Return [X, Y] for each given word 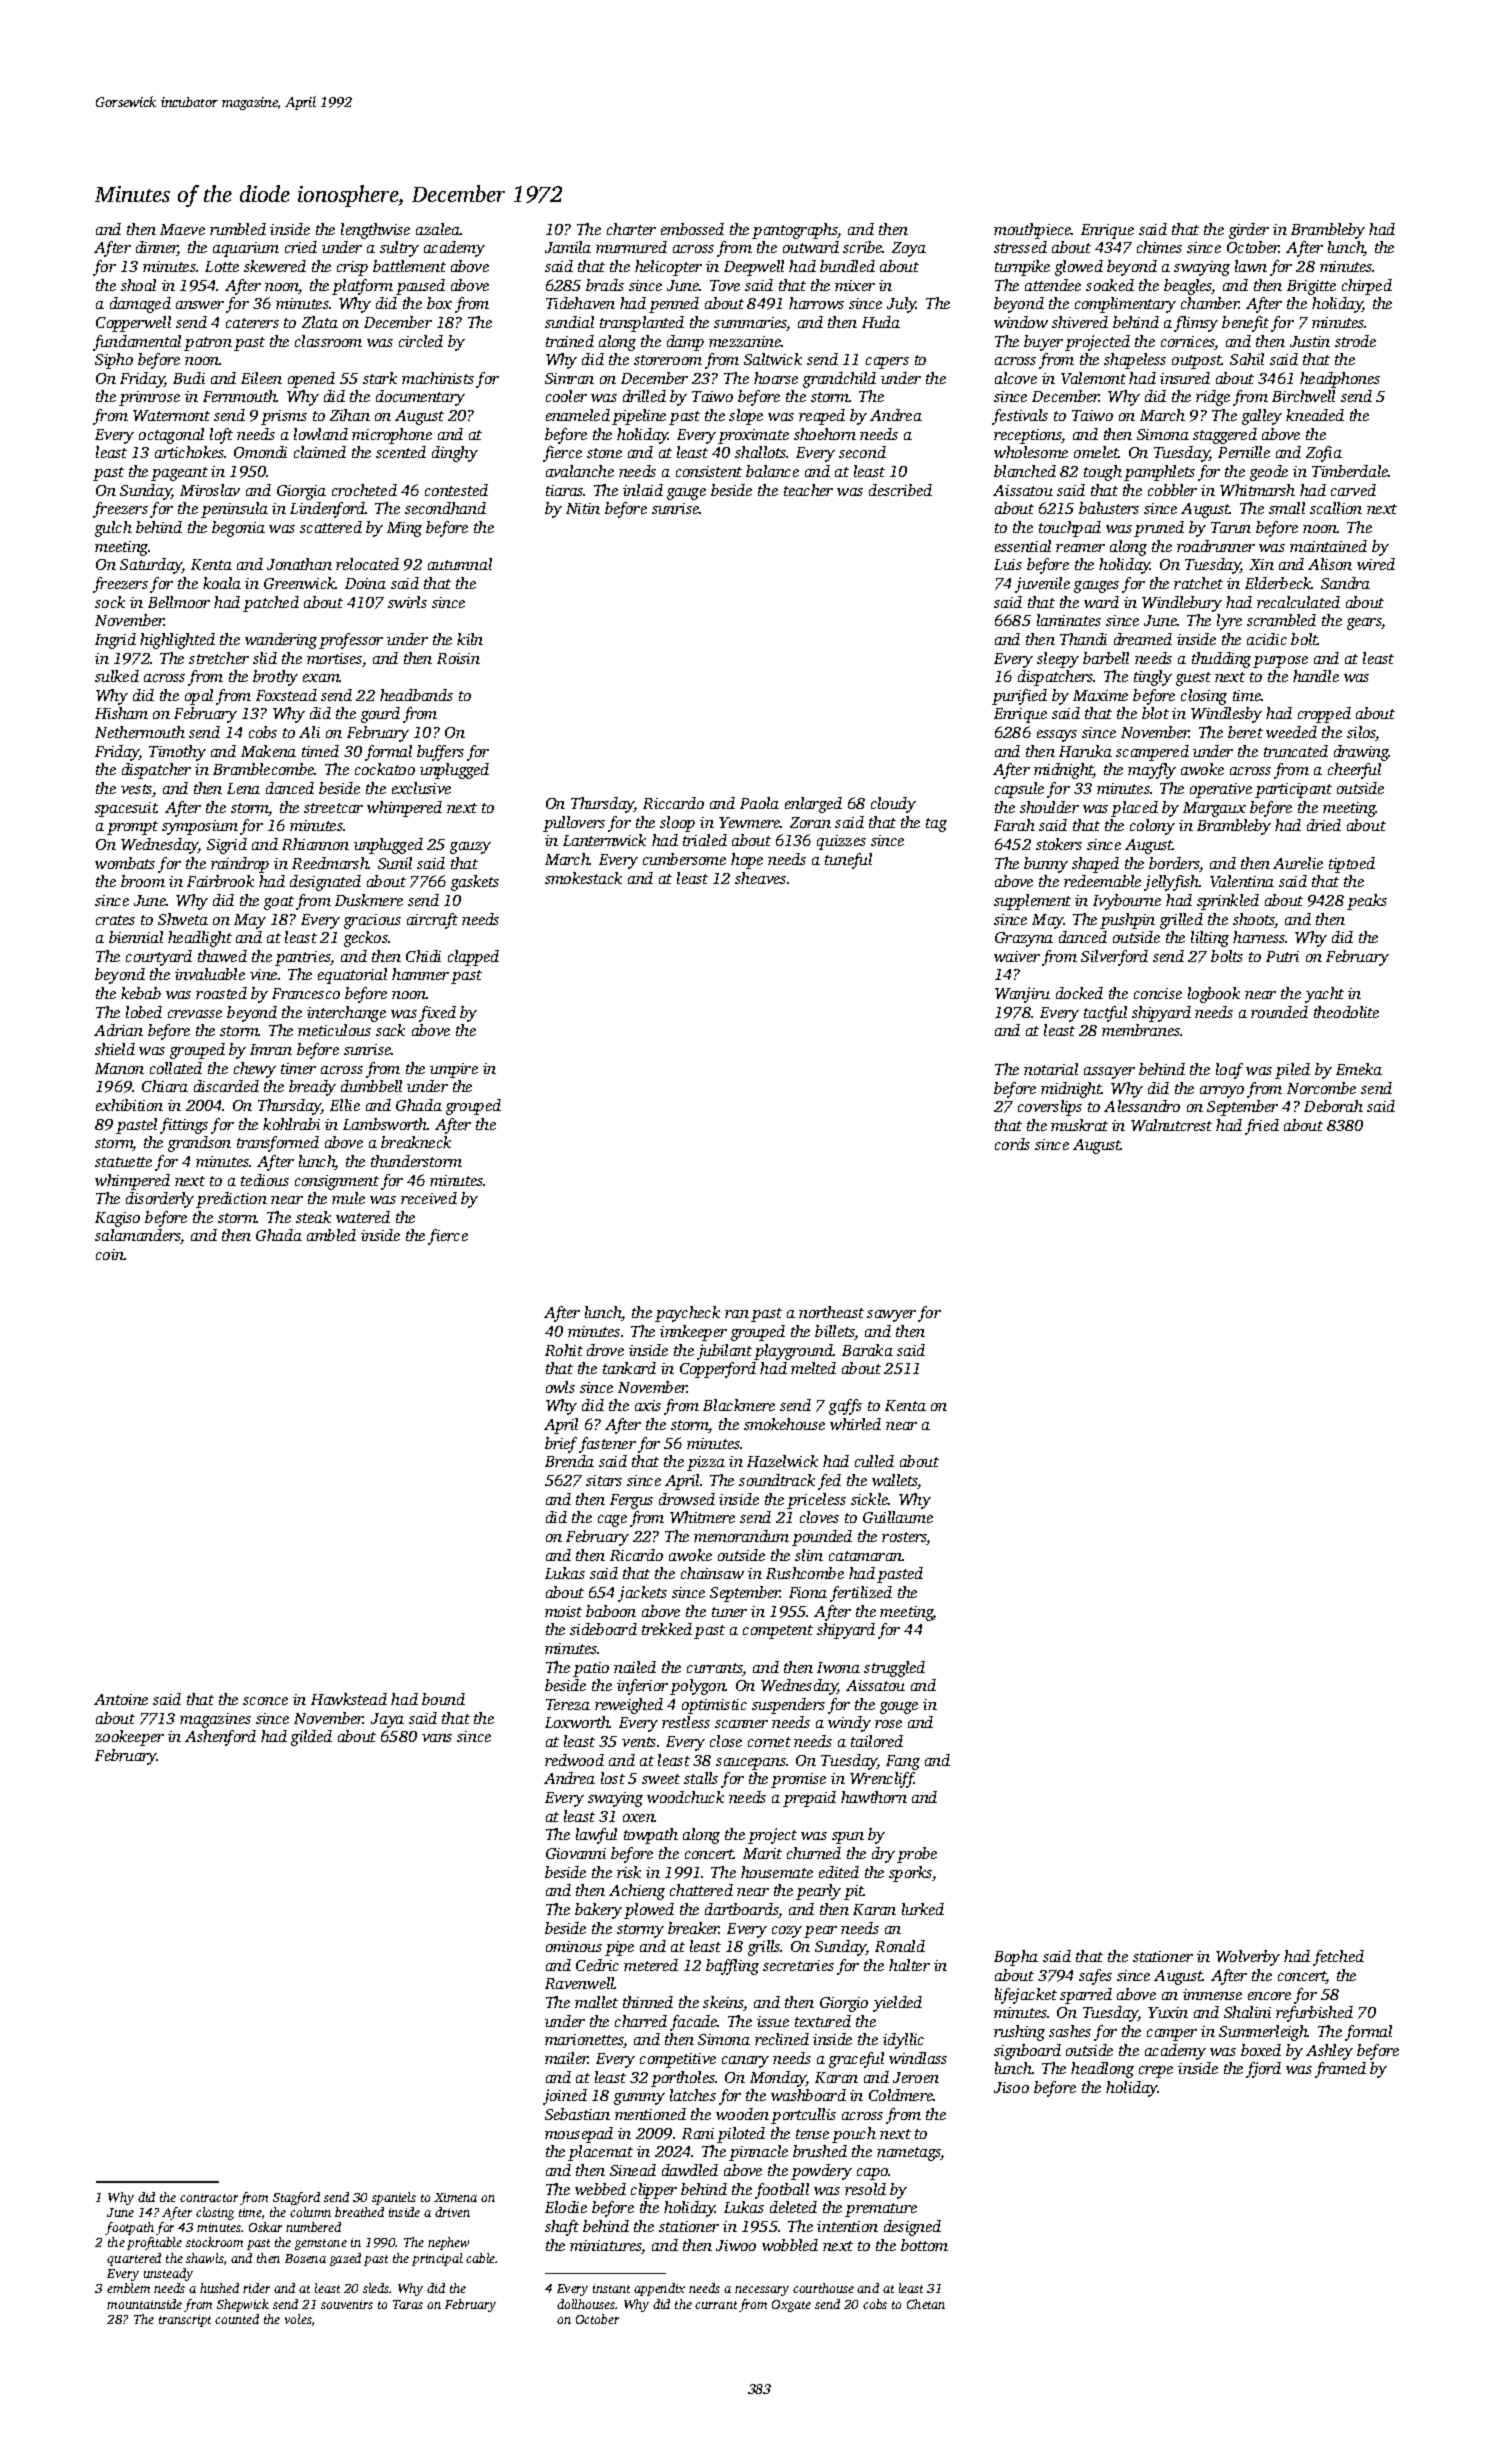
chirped [1367, 287]
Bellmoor [179, 602]
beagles [1188, 287]
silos [1361, 733]
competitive [678, 2060]
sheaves [760, 878]
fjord [1263, 2070]
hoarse [776, 378]
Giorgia [301, 492]
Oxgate [791, 2306]
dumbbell [371, 1086]
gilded [311, 1738]
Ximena [455, 2197]
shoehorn [825, 434]
